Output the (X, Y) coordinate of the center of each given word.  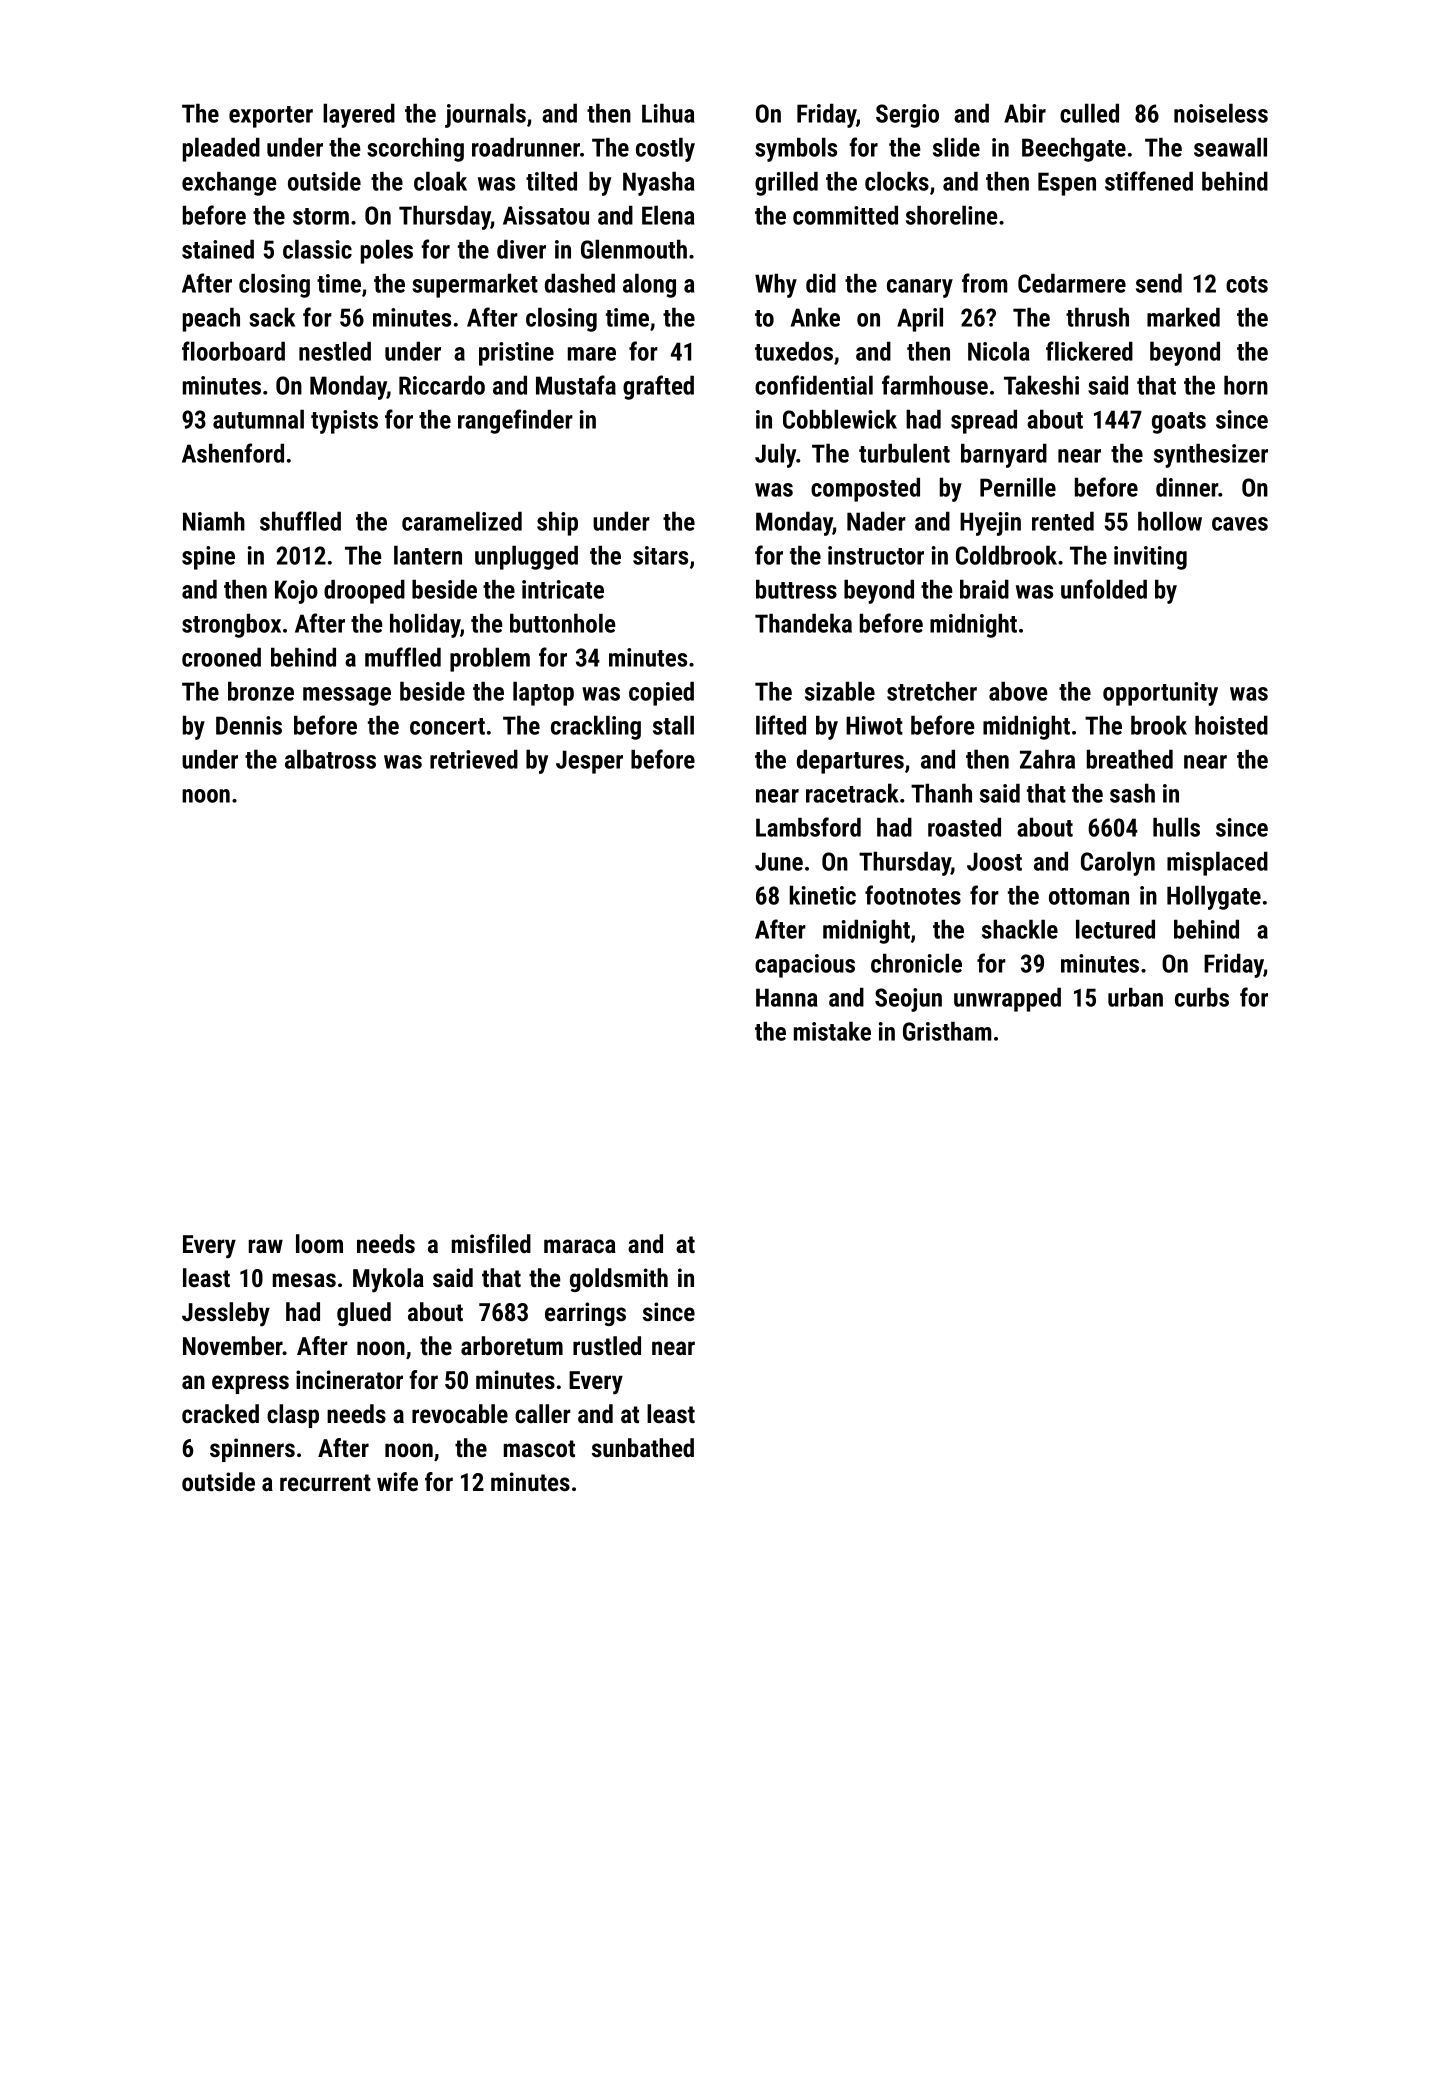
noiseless (1221, 113)
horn (1246, 385)
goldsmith (619, 1280)
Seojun (908, 1000)
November (233, 1345)
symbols (796, 149)
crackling (596, 727)
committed (845, 215)
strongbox (231, 625)
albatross (330, 759)
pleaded (221, 149)
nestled (335, 351)
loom (319, 1243)
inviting (1150, 558)
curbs (1202, 997)
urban (1135, 997)
